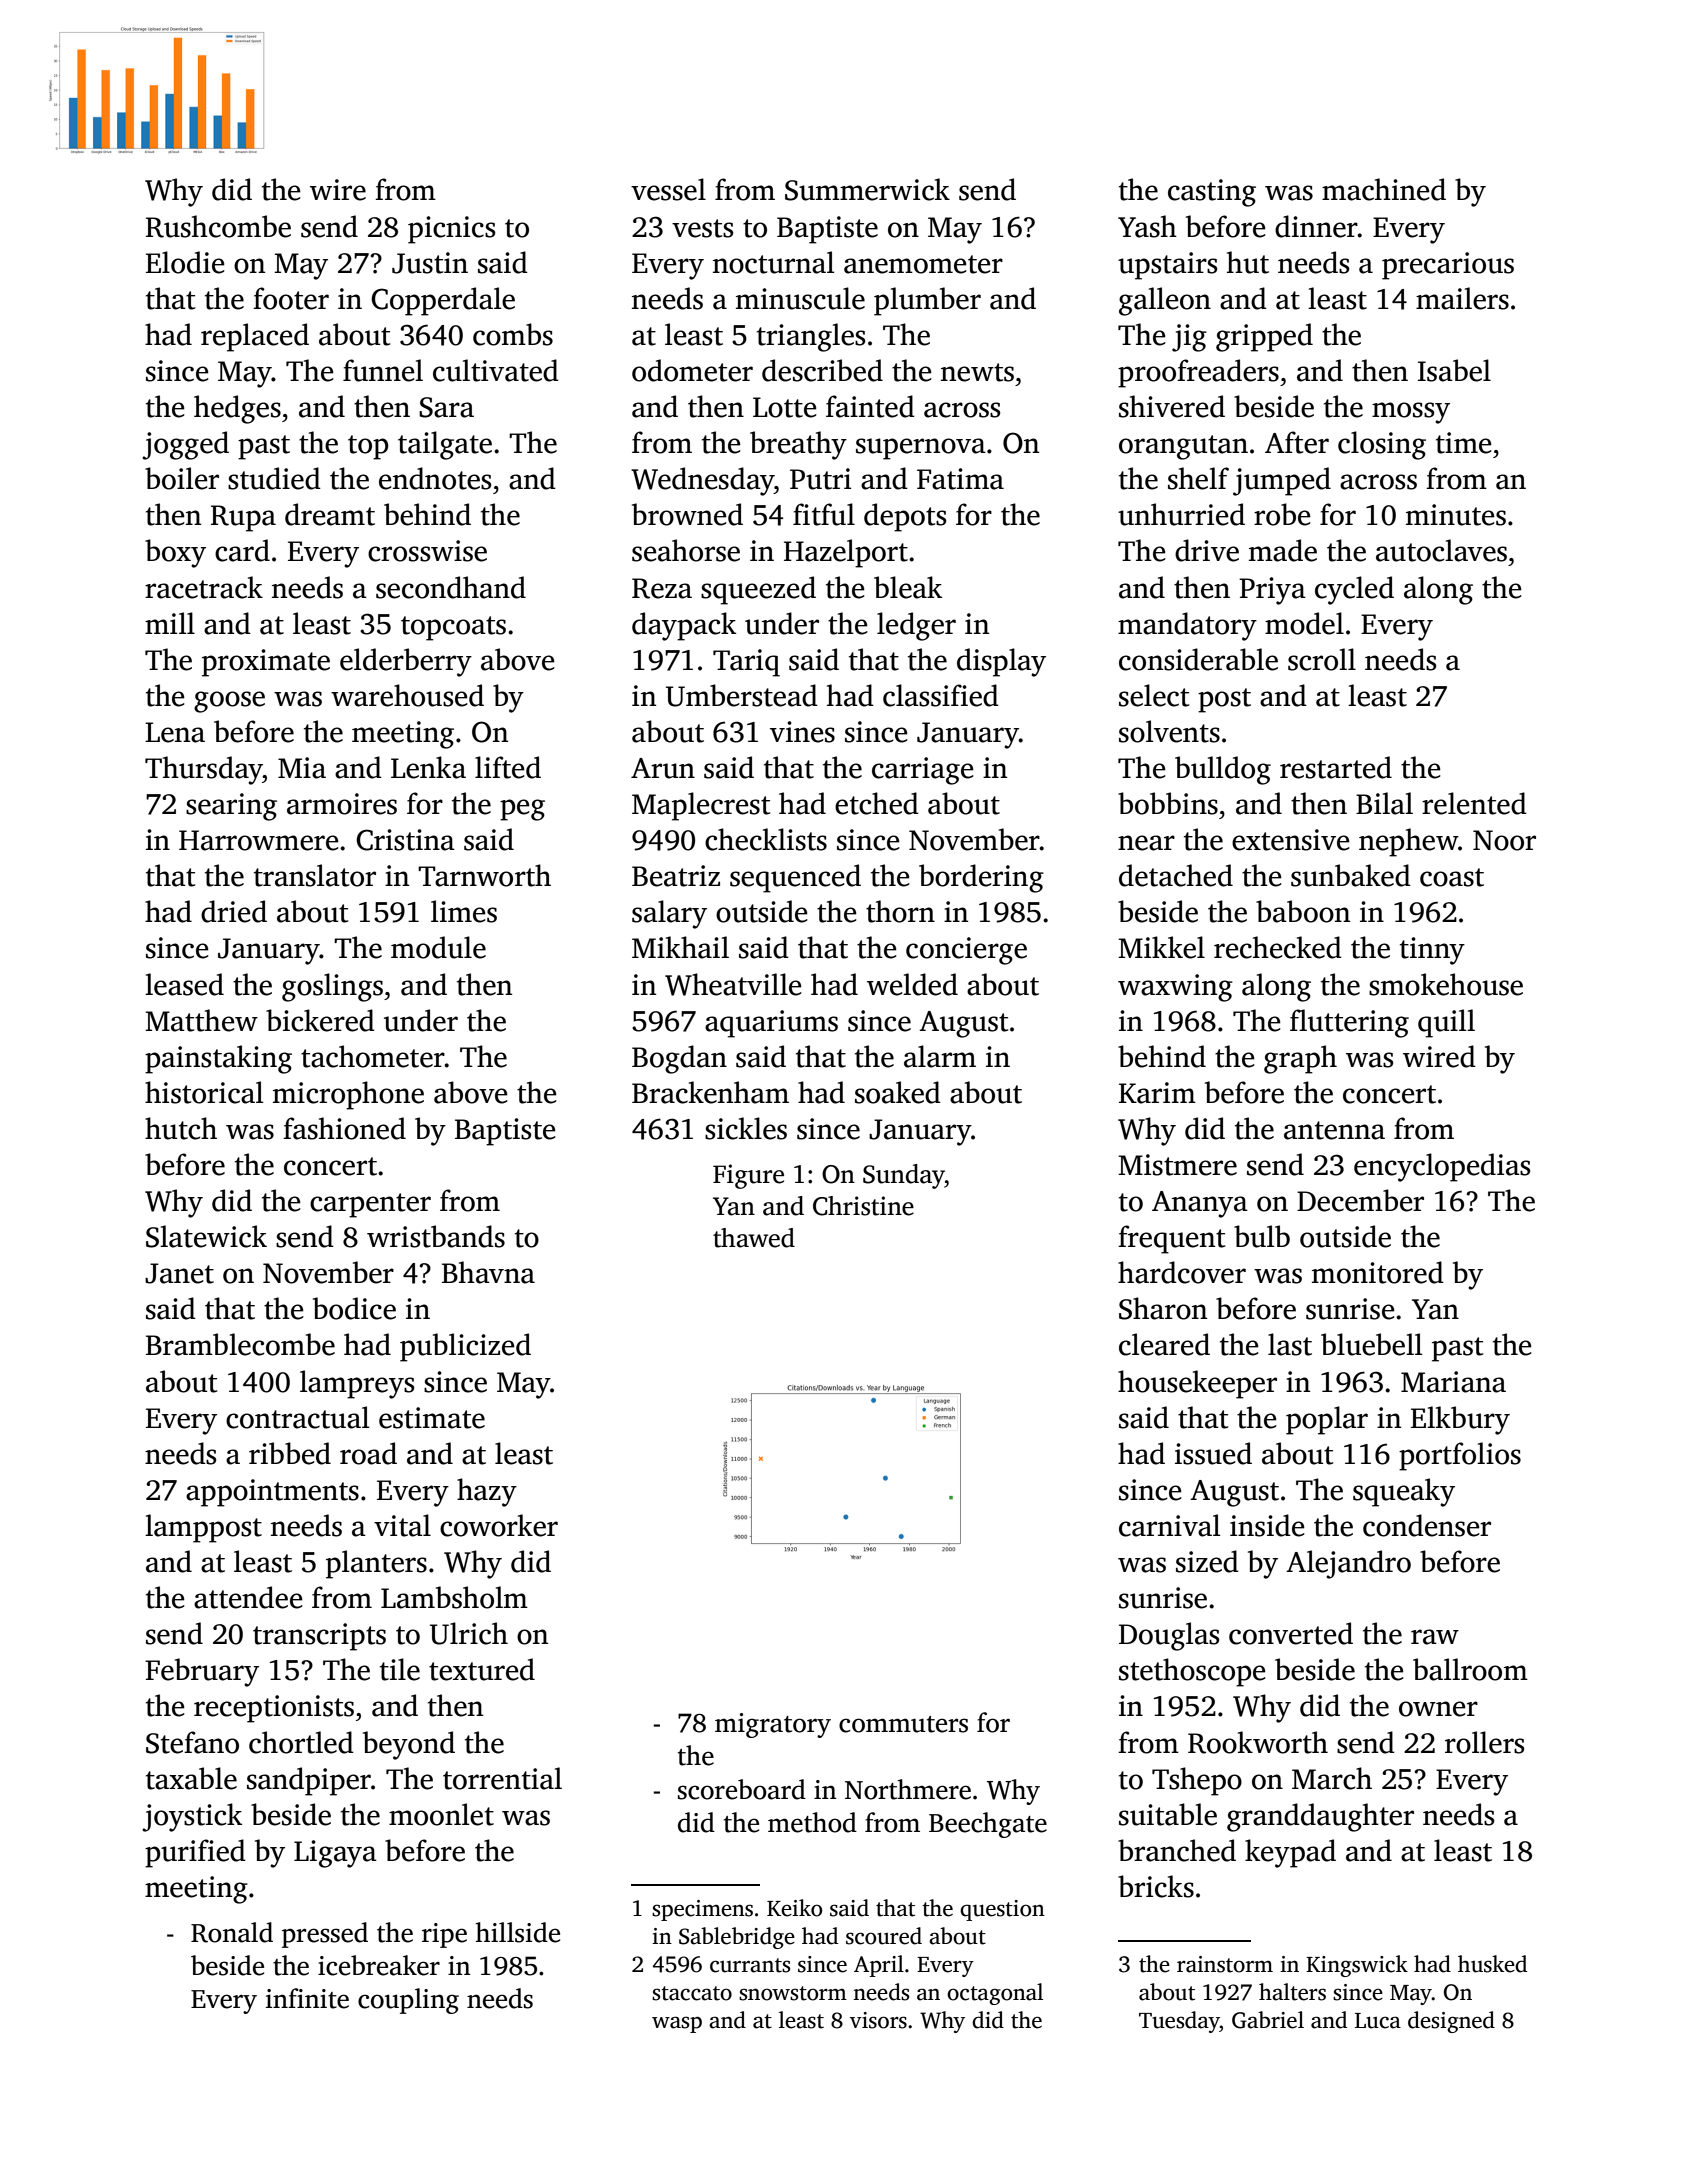  What do you see at coordinates (1181, 514) in the document?
I see `unhurried` at bounding box center [1181, 514].
